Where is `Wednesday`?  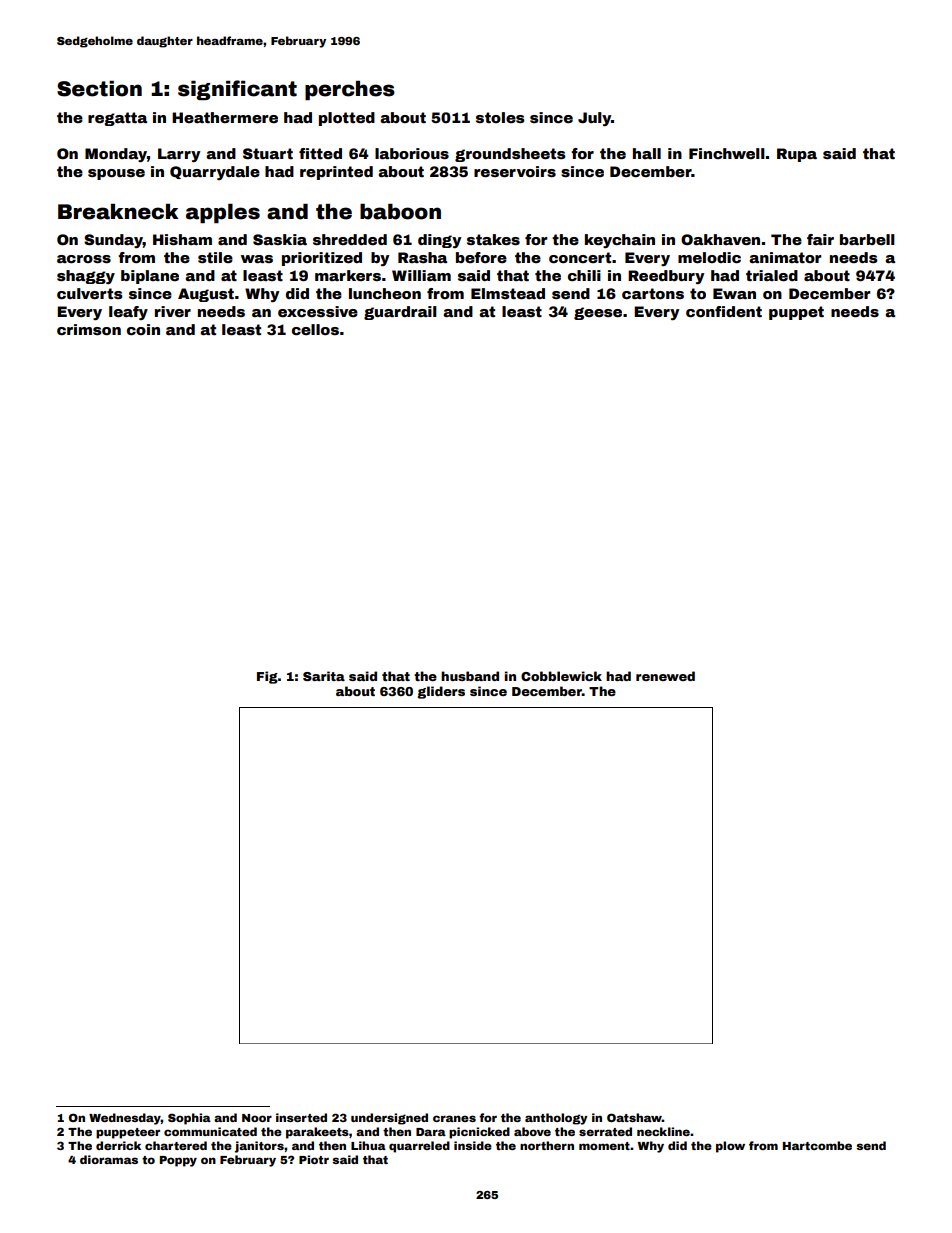
Wednesday is located at coordinates (125, 1119).
